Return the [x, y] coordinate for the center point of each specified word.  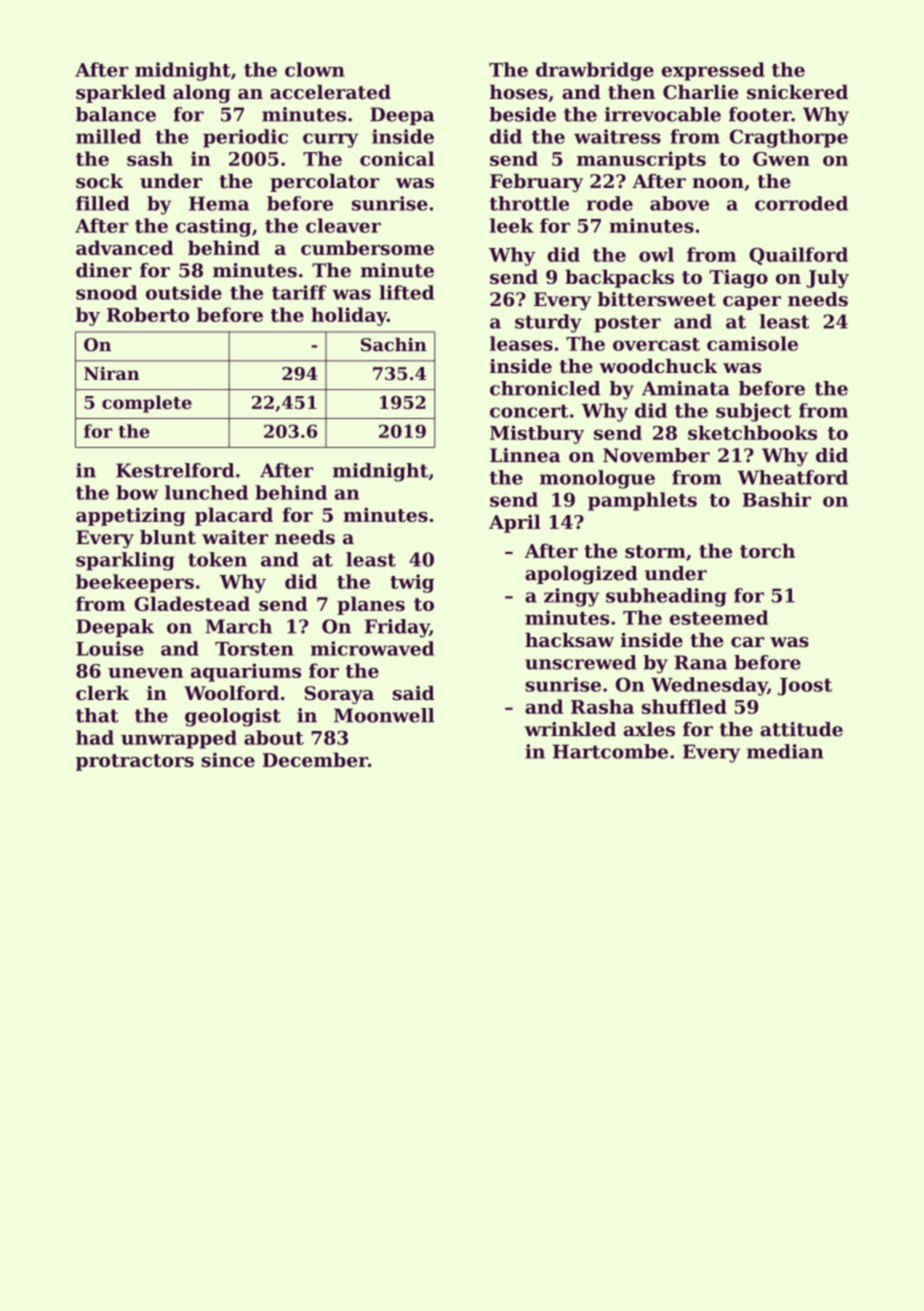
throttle [529, 203]
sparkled [121, 94]
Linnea [525, 455]
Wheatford [792, 477]
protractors [135, 762]
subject [753, 412]
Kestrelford [175, 470]
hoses [519, 92]
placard [234, 516]
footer [760, 114]
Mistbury [537, 434]
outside [184, 292]
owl [656, 254]
